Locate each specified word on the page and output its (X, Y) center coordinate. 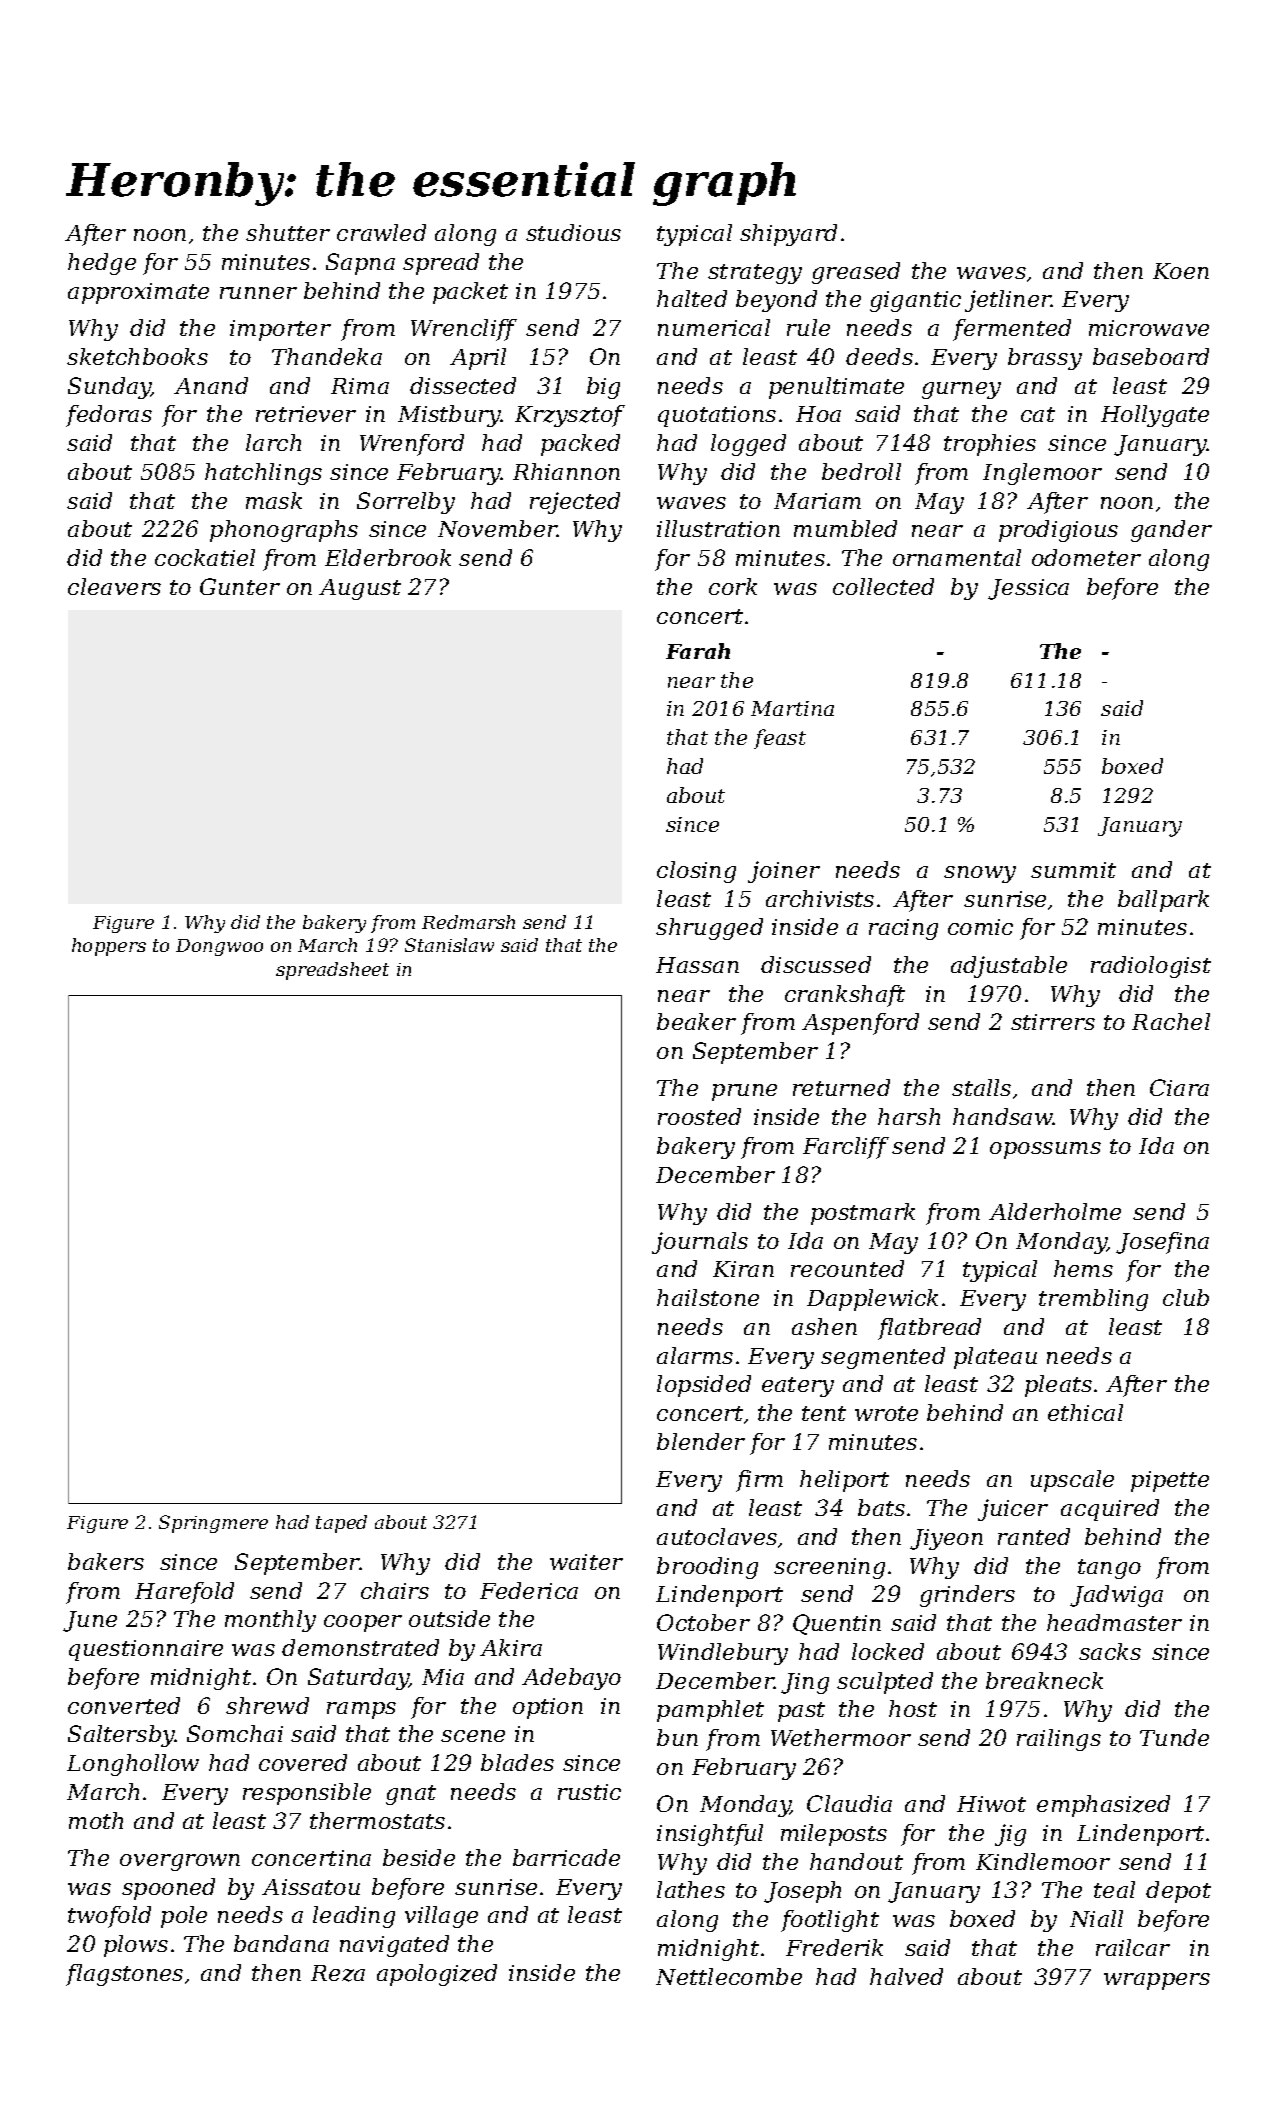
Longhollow (133, 1765)
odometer (1086, 557)
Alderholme (1055, 1211)
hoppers (109, 947)
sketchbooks (137, 356)
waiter (586, 1562)
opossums (1045, 1150)
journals (700, 1243)
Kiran (743, 1269)
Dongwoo (219, 947)
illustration (718, 528)
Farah (698, 651)
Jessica (1028, 589)
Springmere (213, 1524)
